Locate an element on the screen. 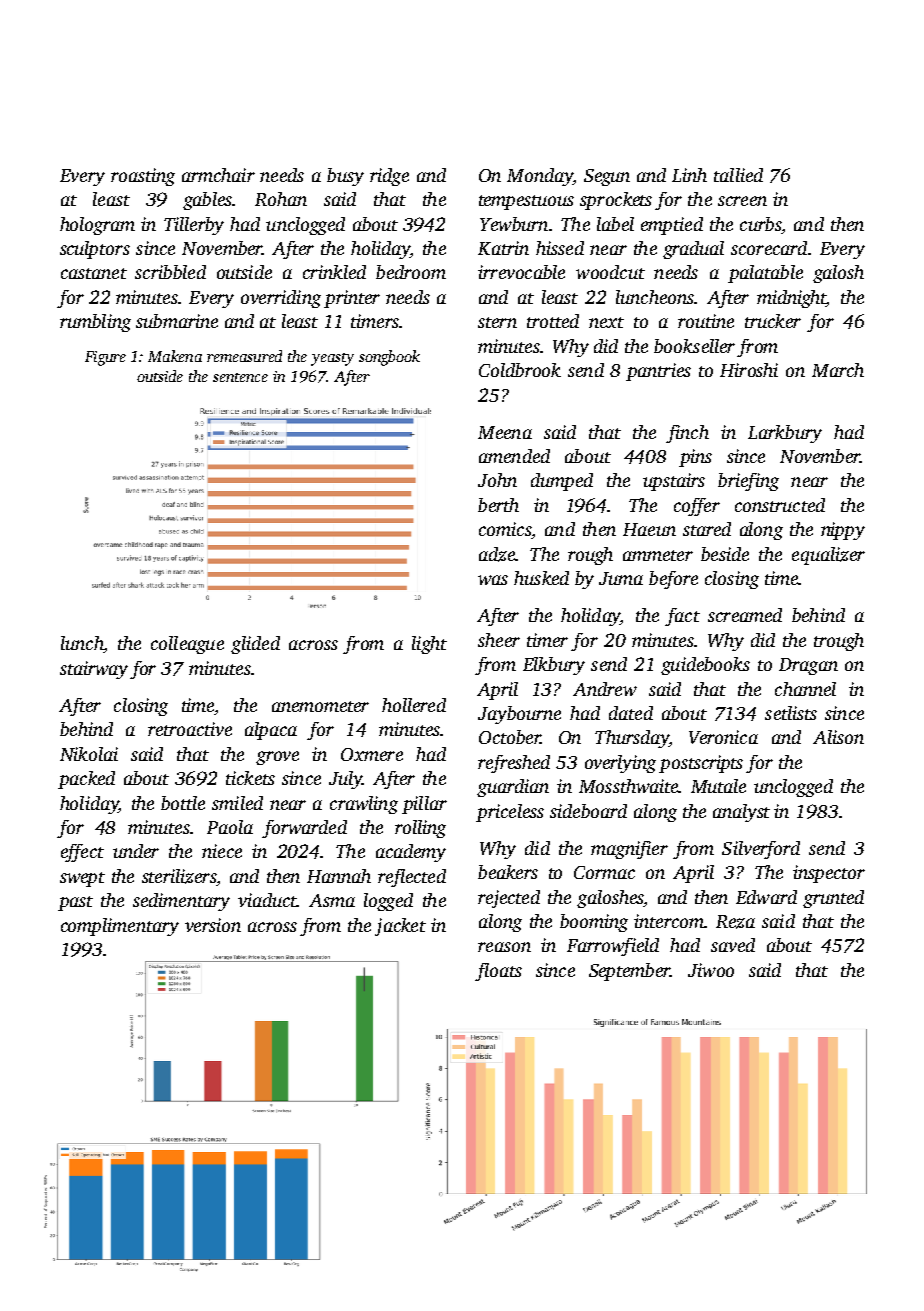 The height and width of the screenshot is (1311, 924). ridge is located at coordinates (389, 177).
